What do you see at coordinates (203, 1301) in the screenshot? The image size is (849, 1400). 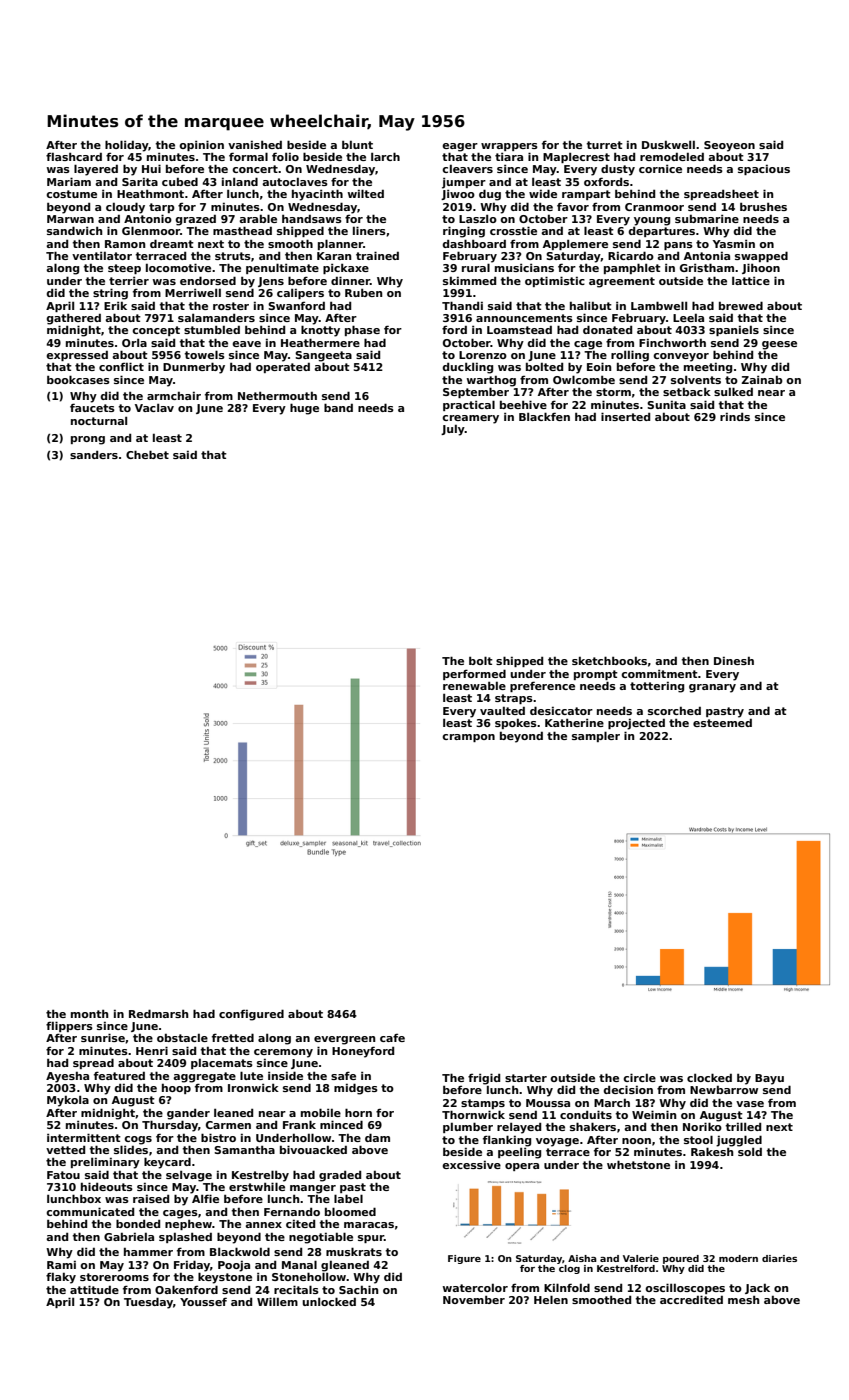 I see `Youssef` at bounding box center [203, 1301].
